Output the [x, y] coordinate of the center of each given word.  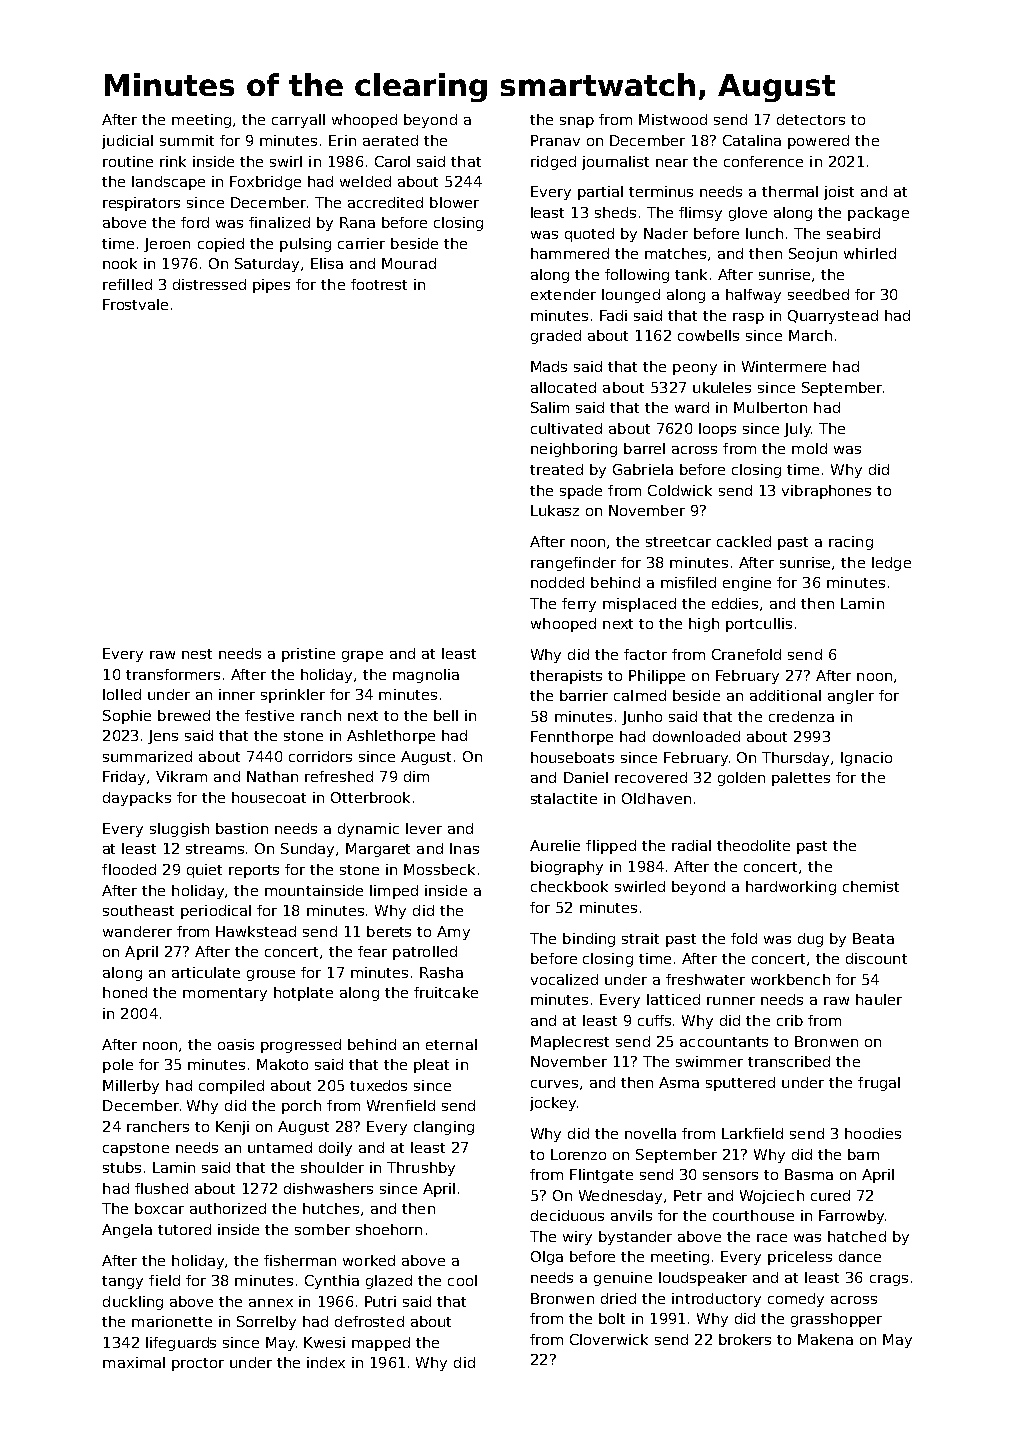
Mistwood [673, 119]
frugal [879, 1084]
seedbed [818, 294]
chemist [871, 886]
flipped [611, 847]
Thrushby [421, 1169]
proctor [198, 1364]
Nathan [272, 776]
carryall [298, 121]
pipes [271, 286]
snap [577, 122]
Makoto [282, 1064]
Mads [549, 366]
